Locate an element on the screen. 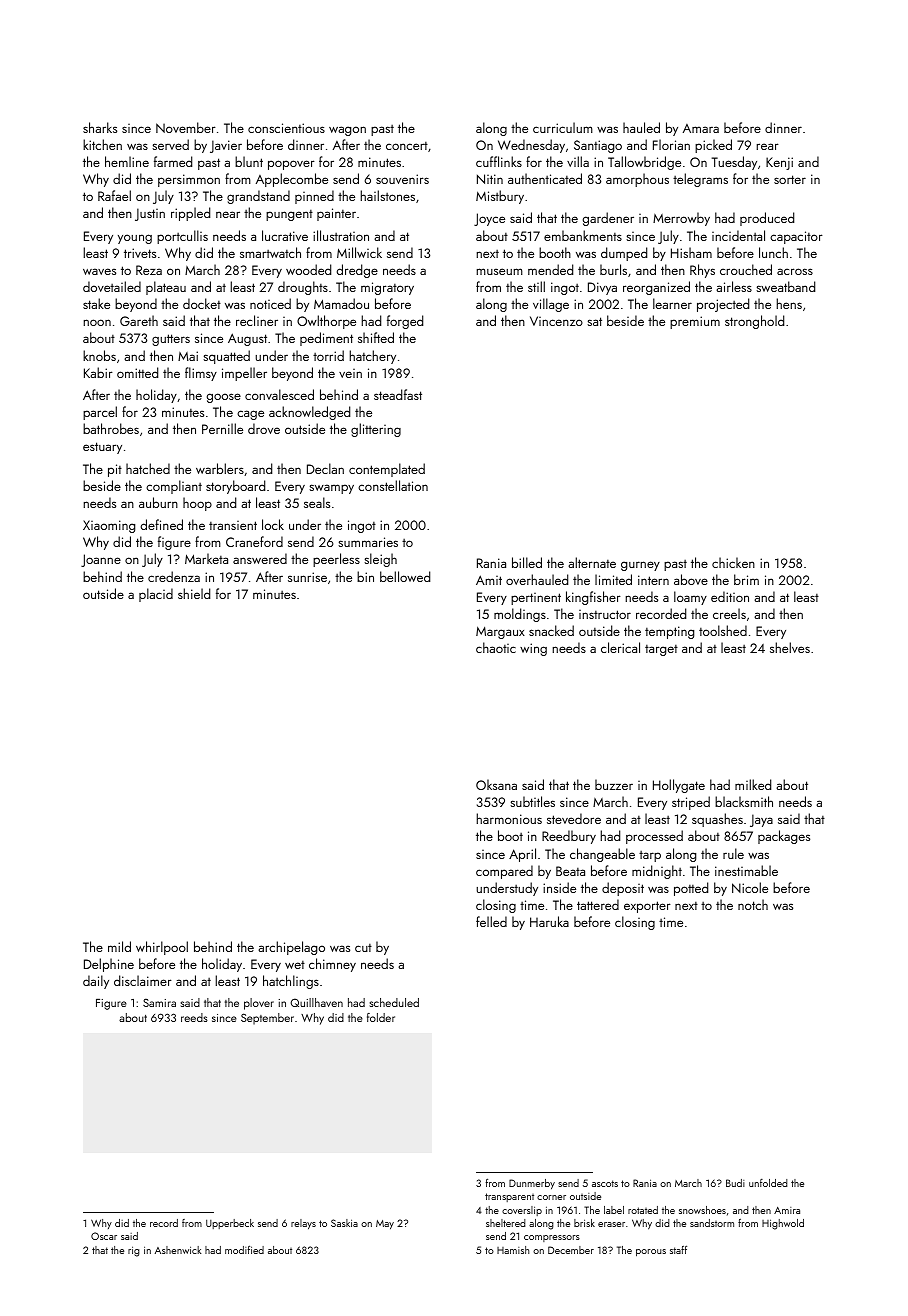  constellation is located at coordinates (393, 485).
